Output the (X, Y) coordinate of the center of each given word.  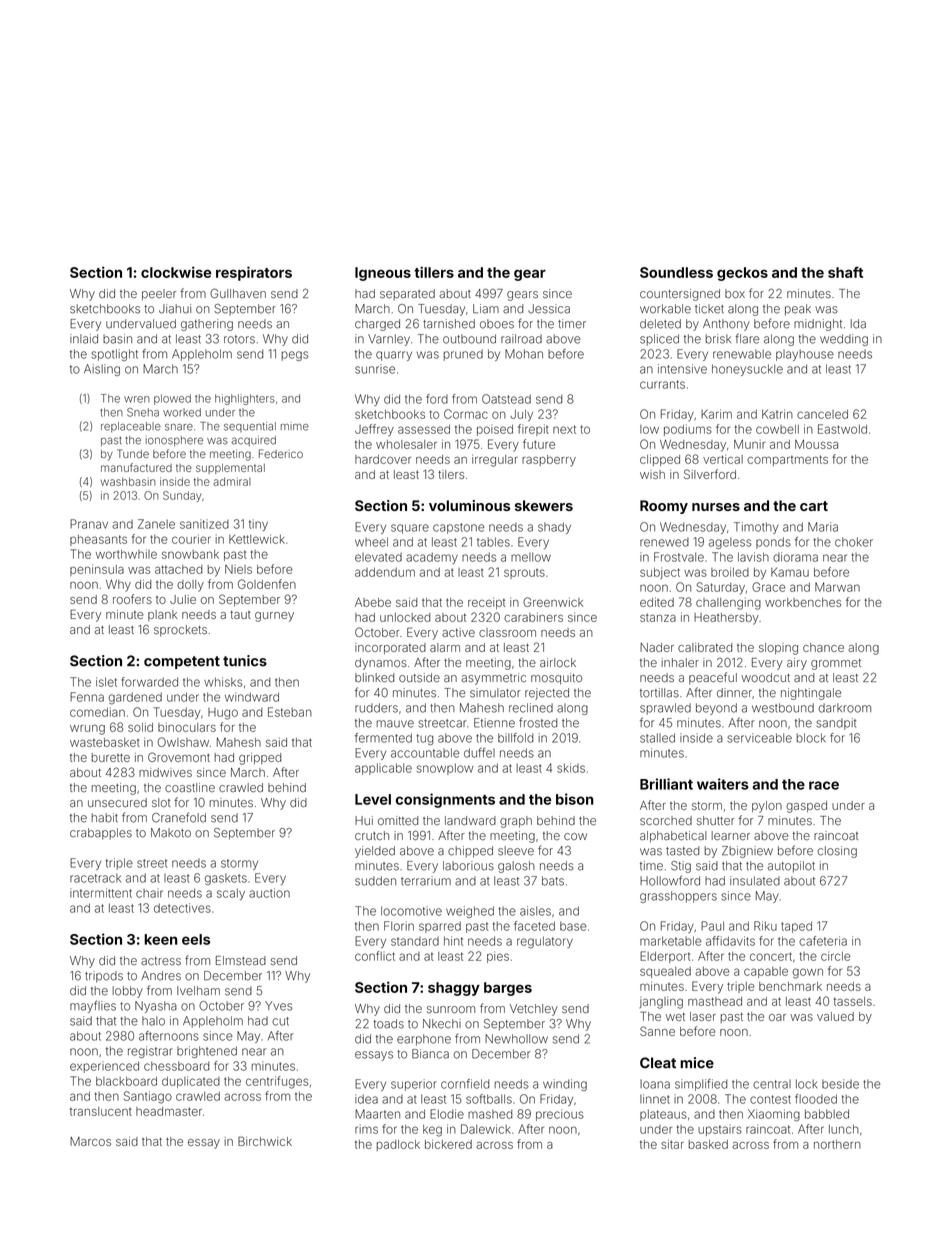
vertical (723, 459)
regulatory (545, 942)
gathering (207, 325)
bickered (448, 1144)
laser (703, 1016)
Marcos (90, 1141)
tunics (245, 661)
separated (407, 294)
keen (161, 939)
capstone (459, 528)
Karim (716, 414)
